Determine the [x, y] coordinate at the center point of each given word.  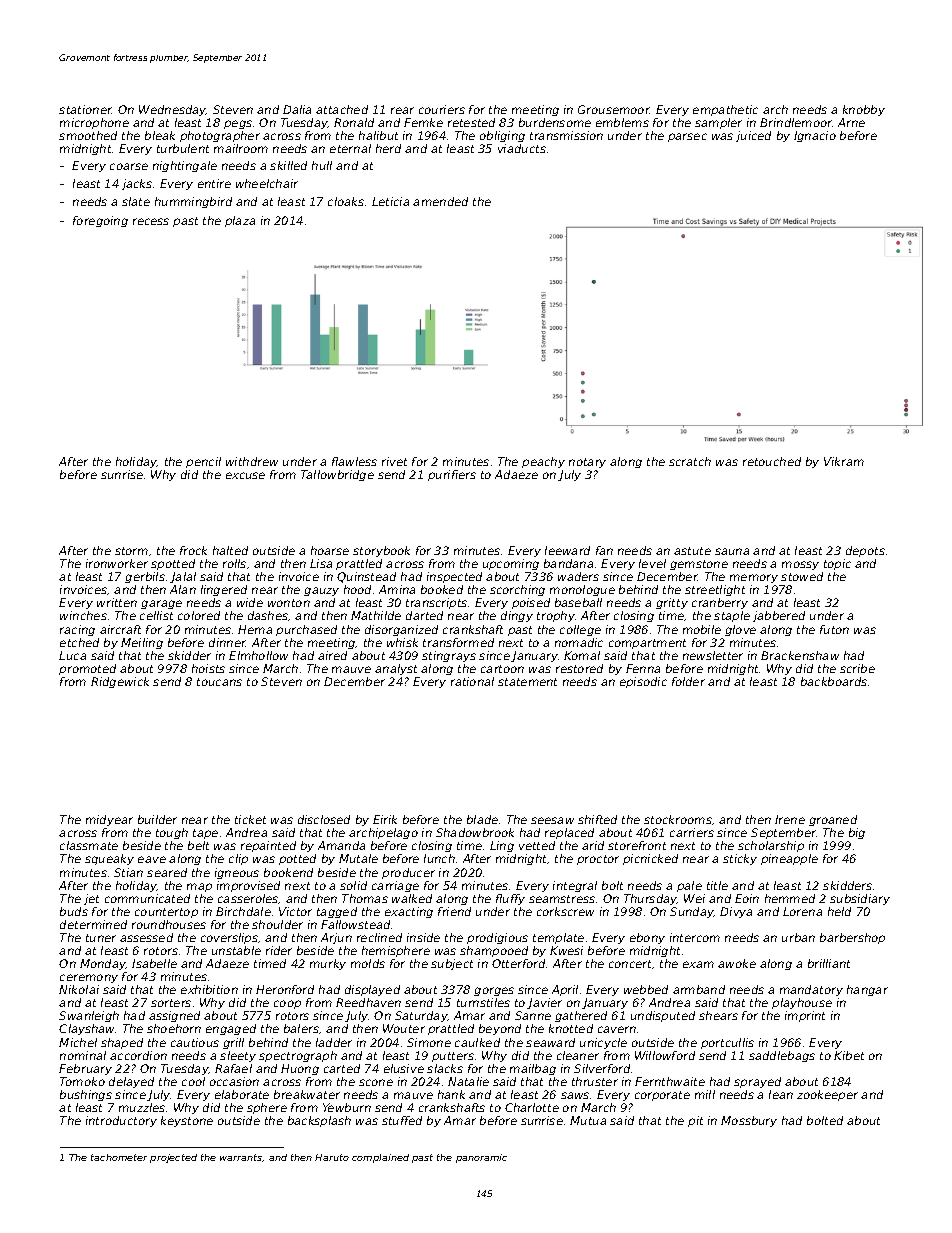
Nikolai [79, 989]
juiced [753, 136]
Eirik [385, 819]
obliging [502, 136]
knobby [864, 110]
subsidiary [860, 899]
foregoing [100, 221]
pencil [203, 462]
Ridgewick [120, 682]
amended [440, 201]
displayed [372, 990]
